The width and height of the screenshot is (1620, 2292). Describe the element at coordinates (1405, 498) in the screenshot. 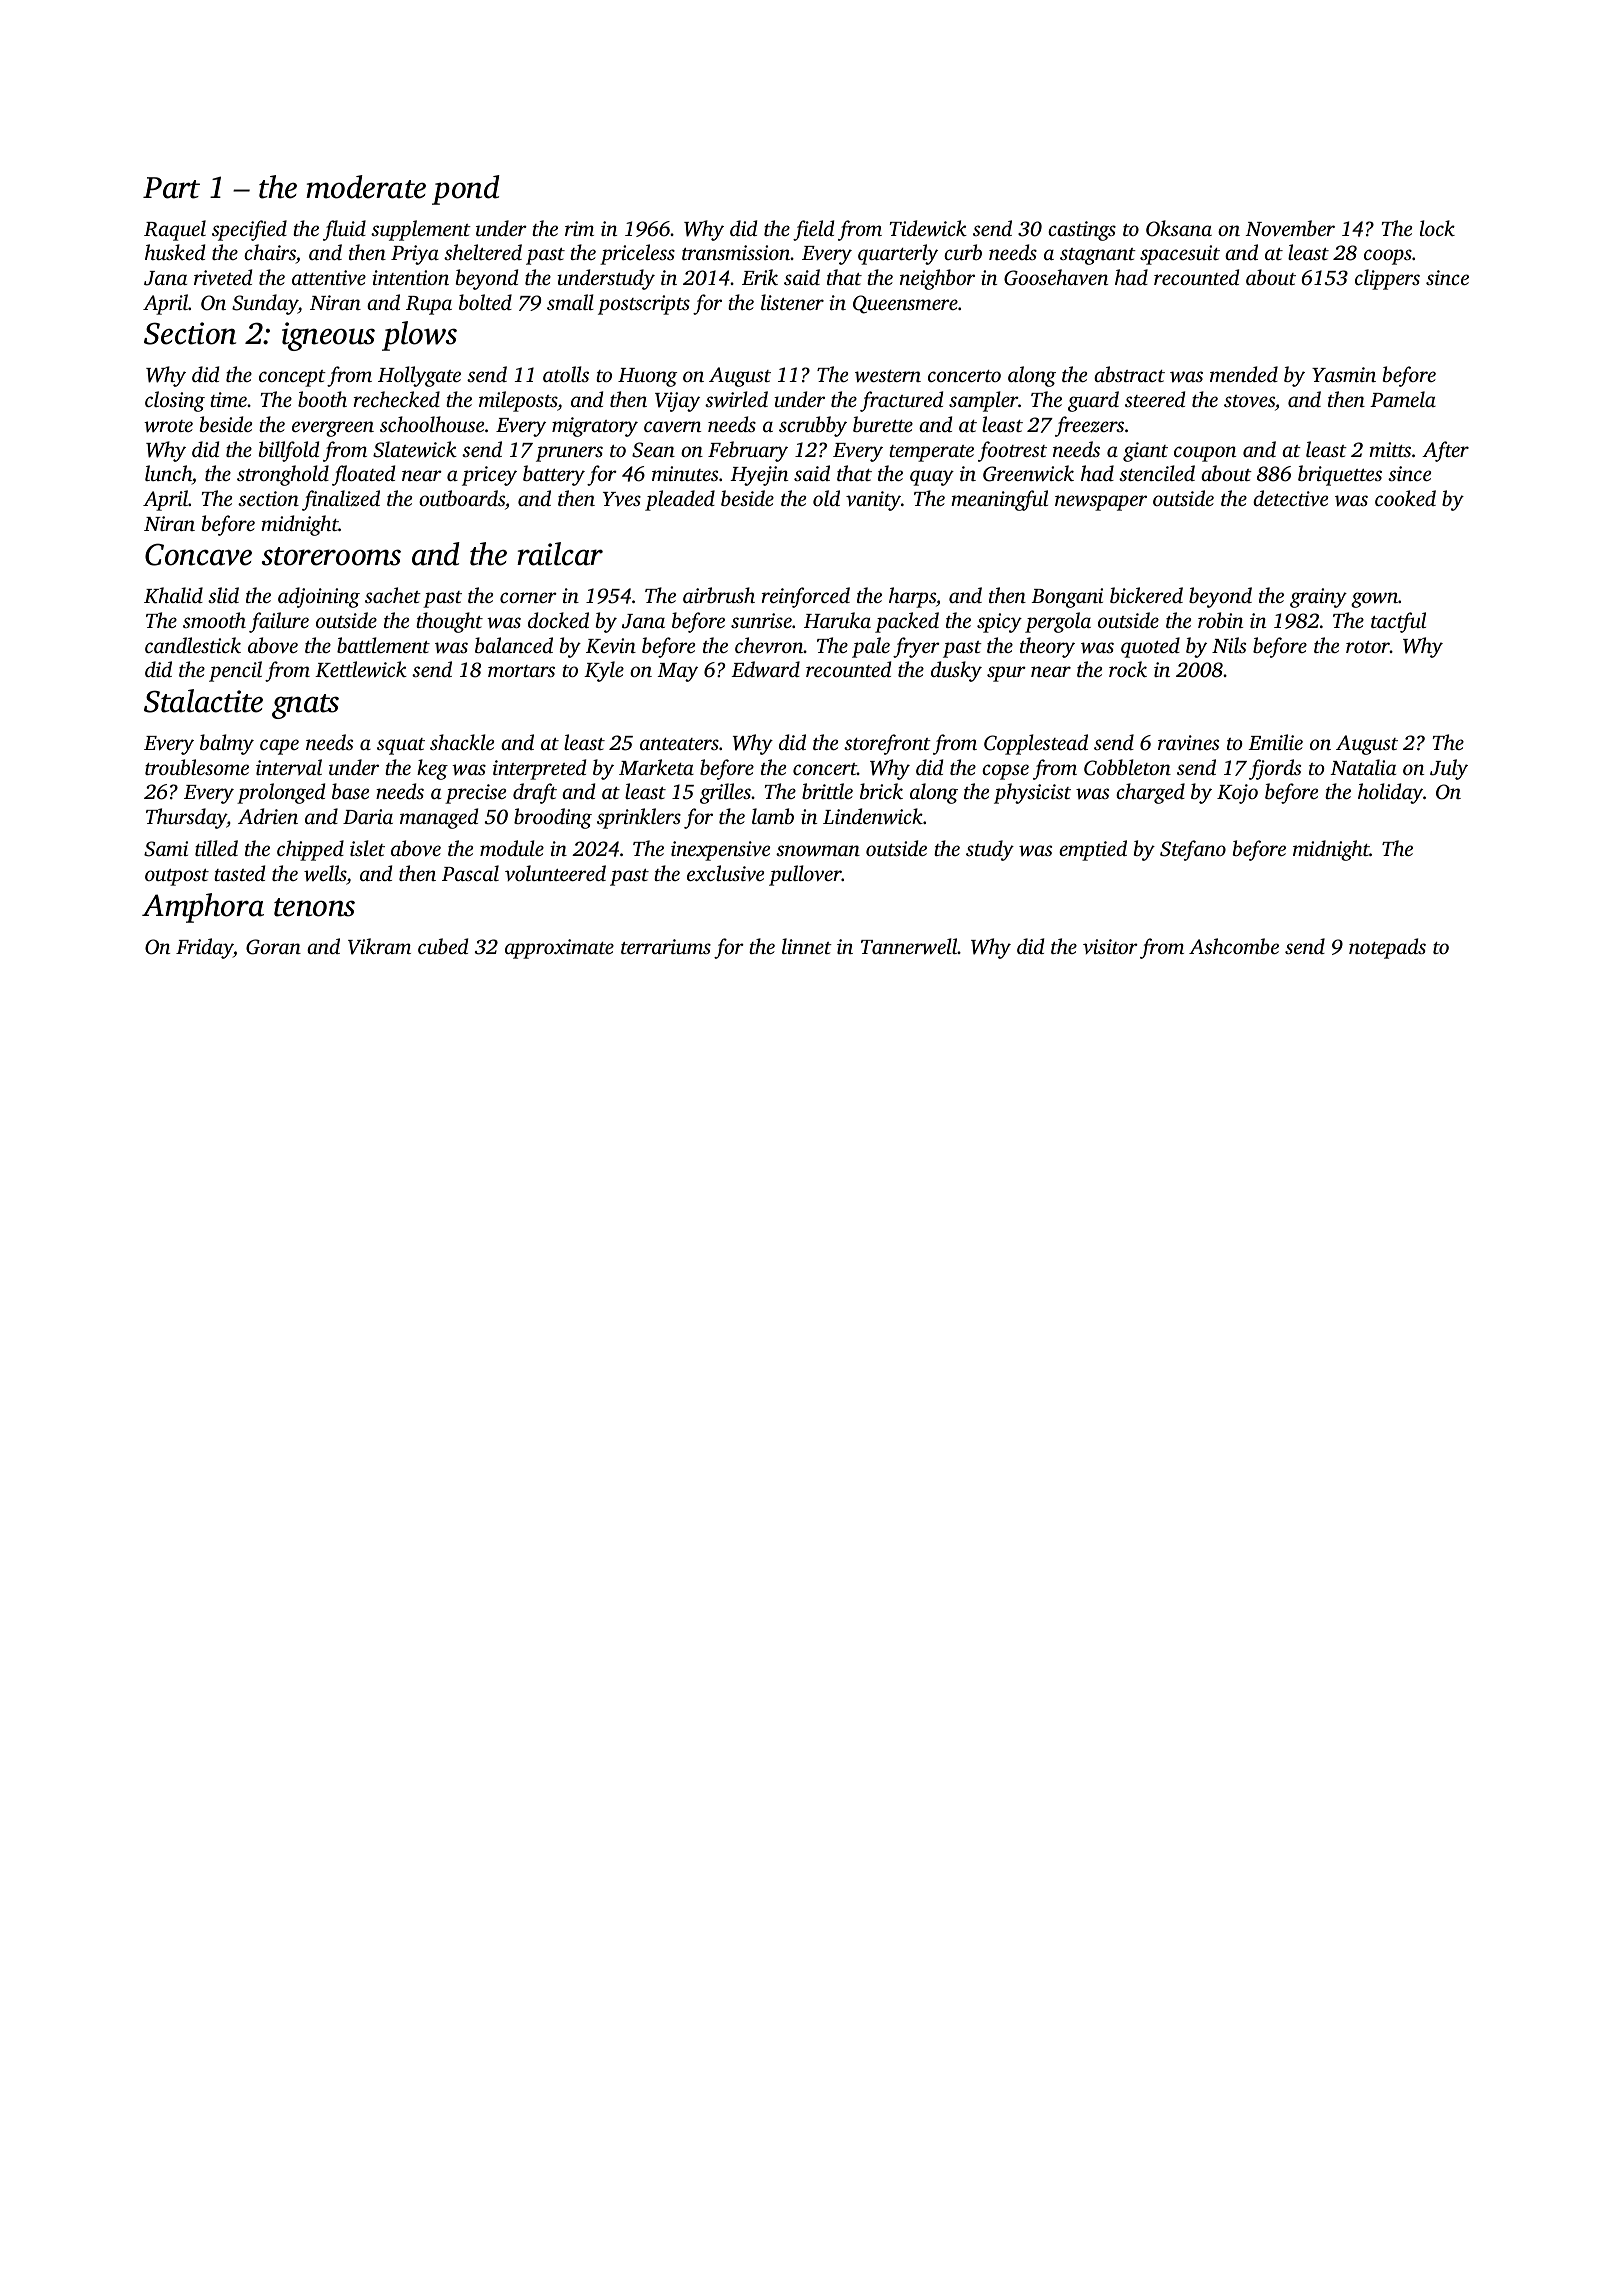

I see `cooked` at that location.
